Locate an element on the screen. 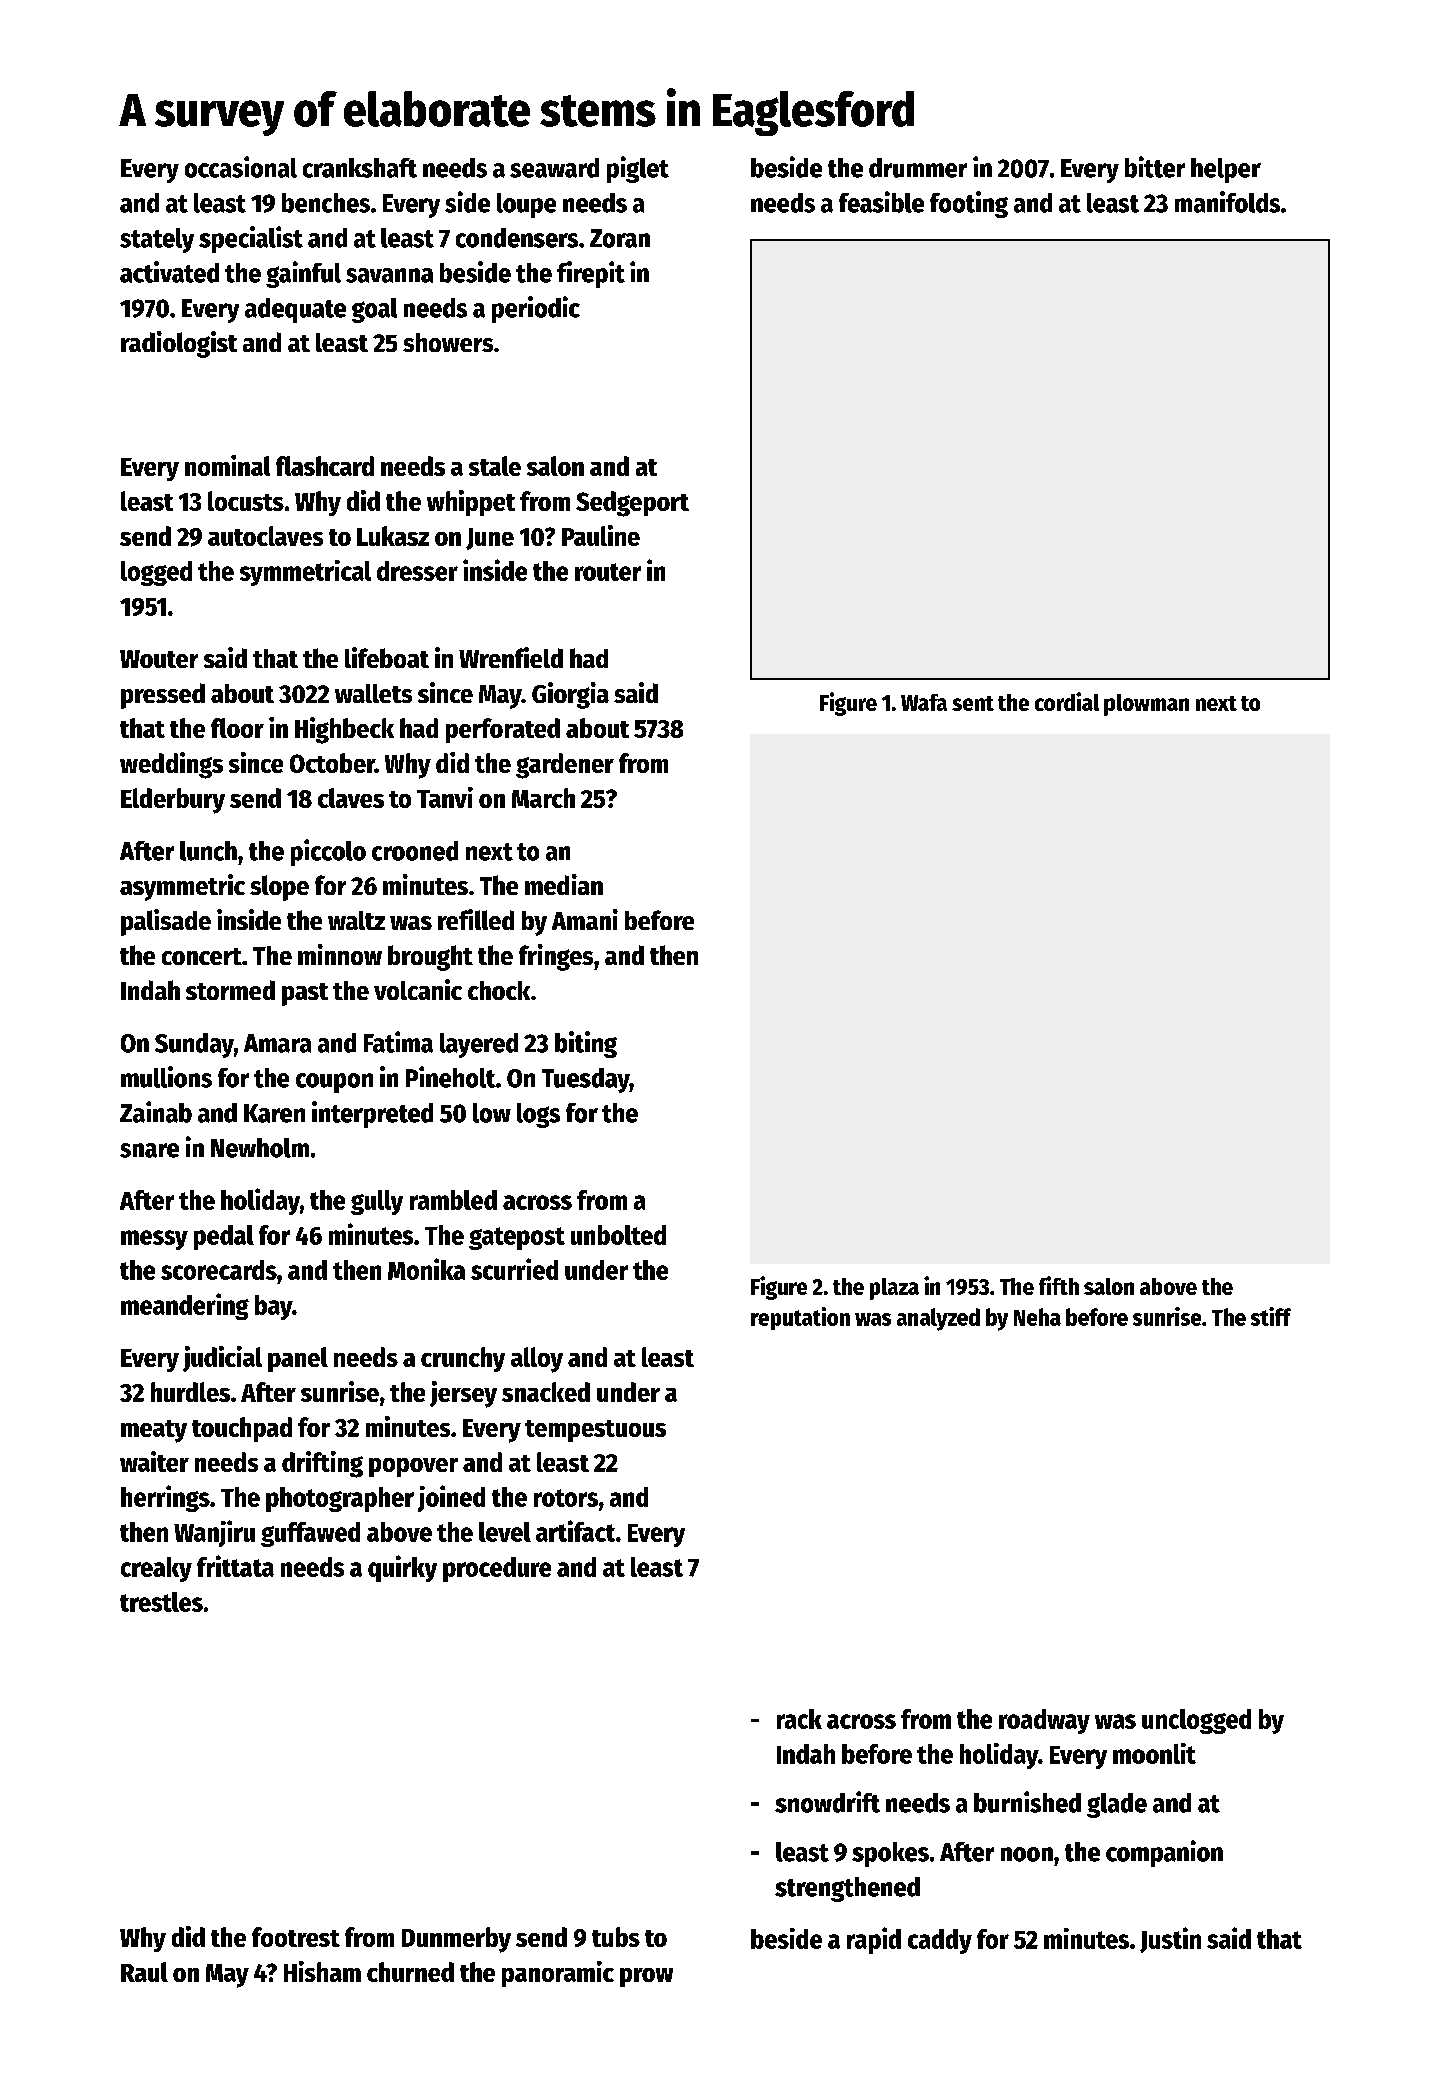 The image size is (1450, 2100). nominal is located at coordinates (227, 465).
